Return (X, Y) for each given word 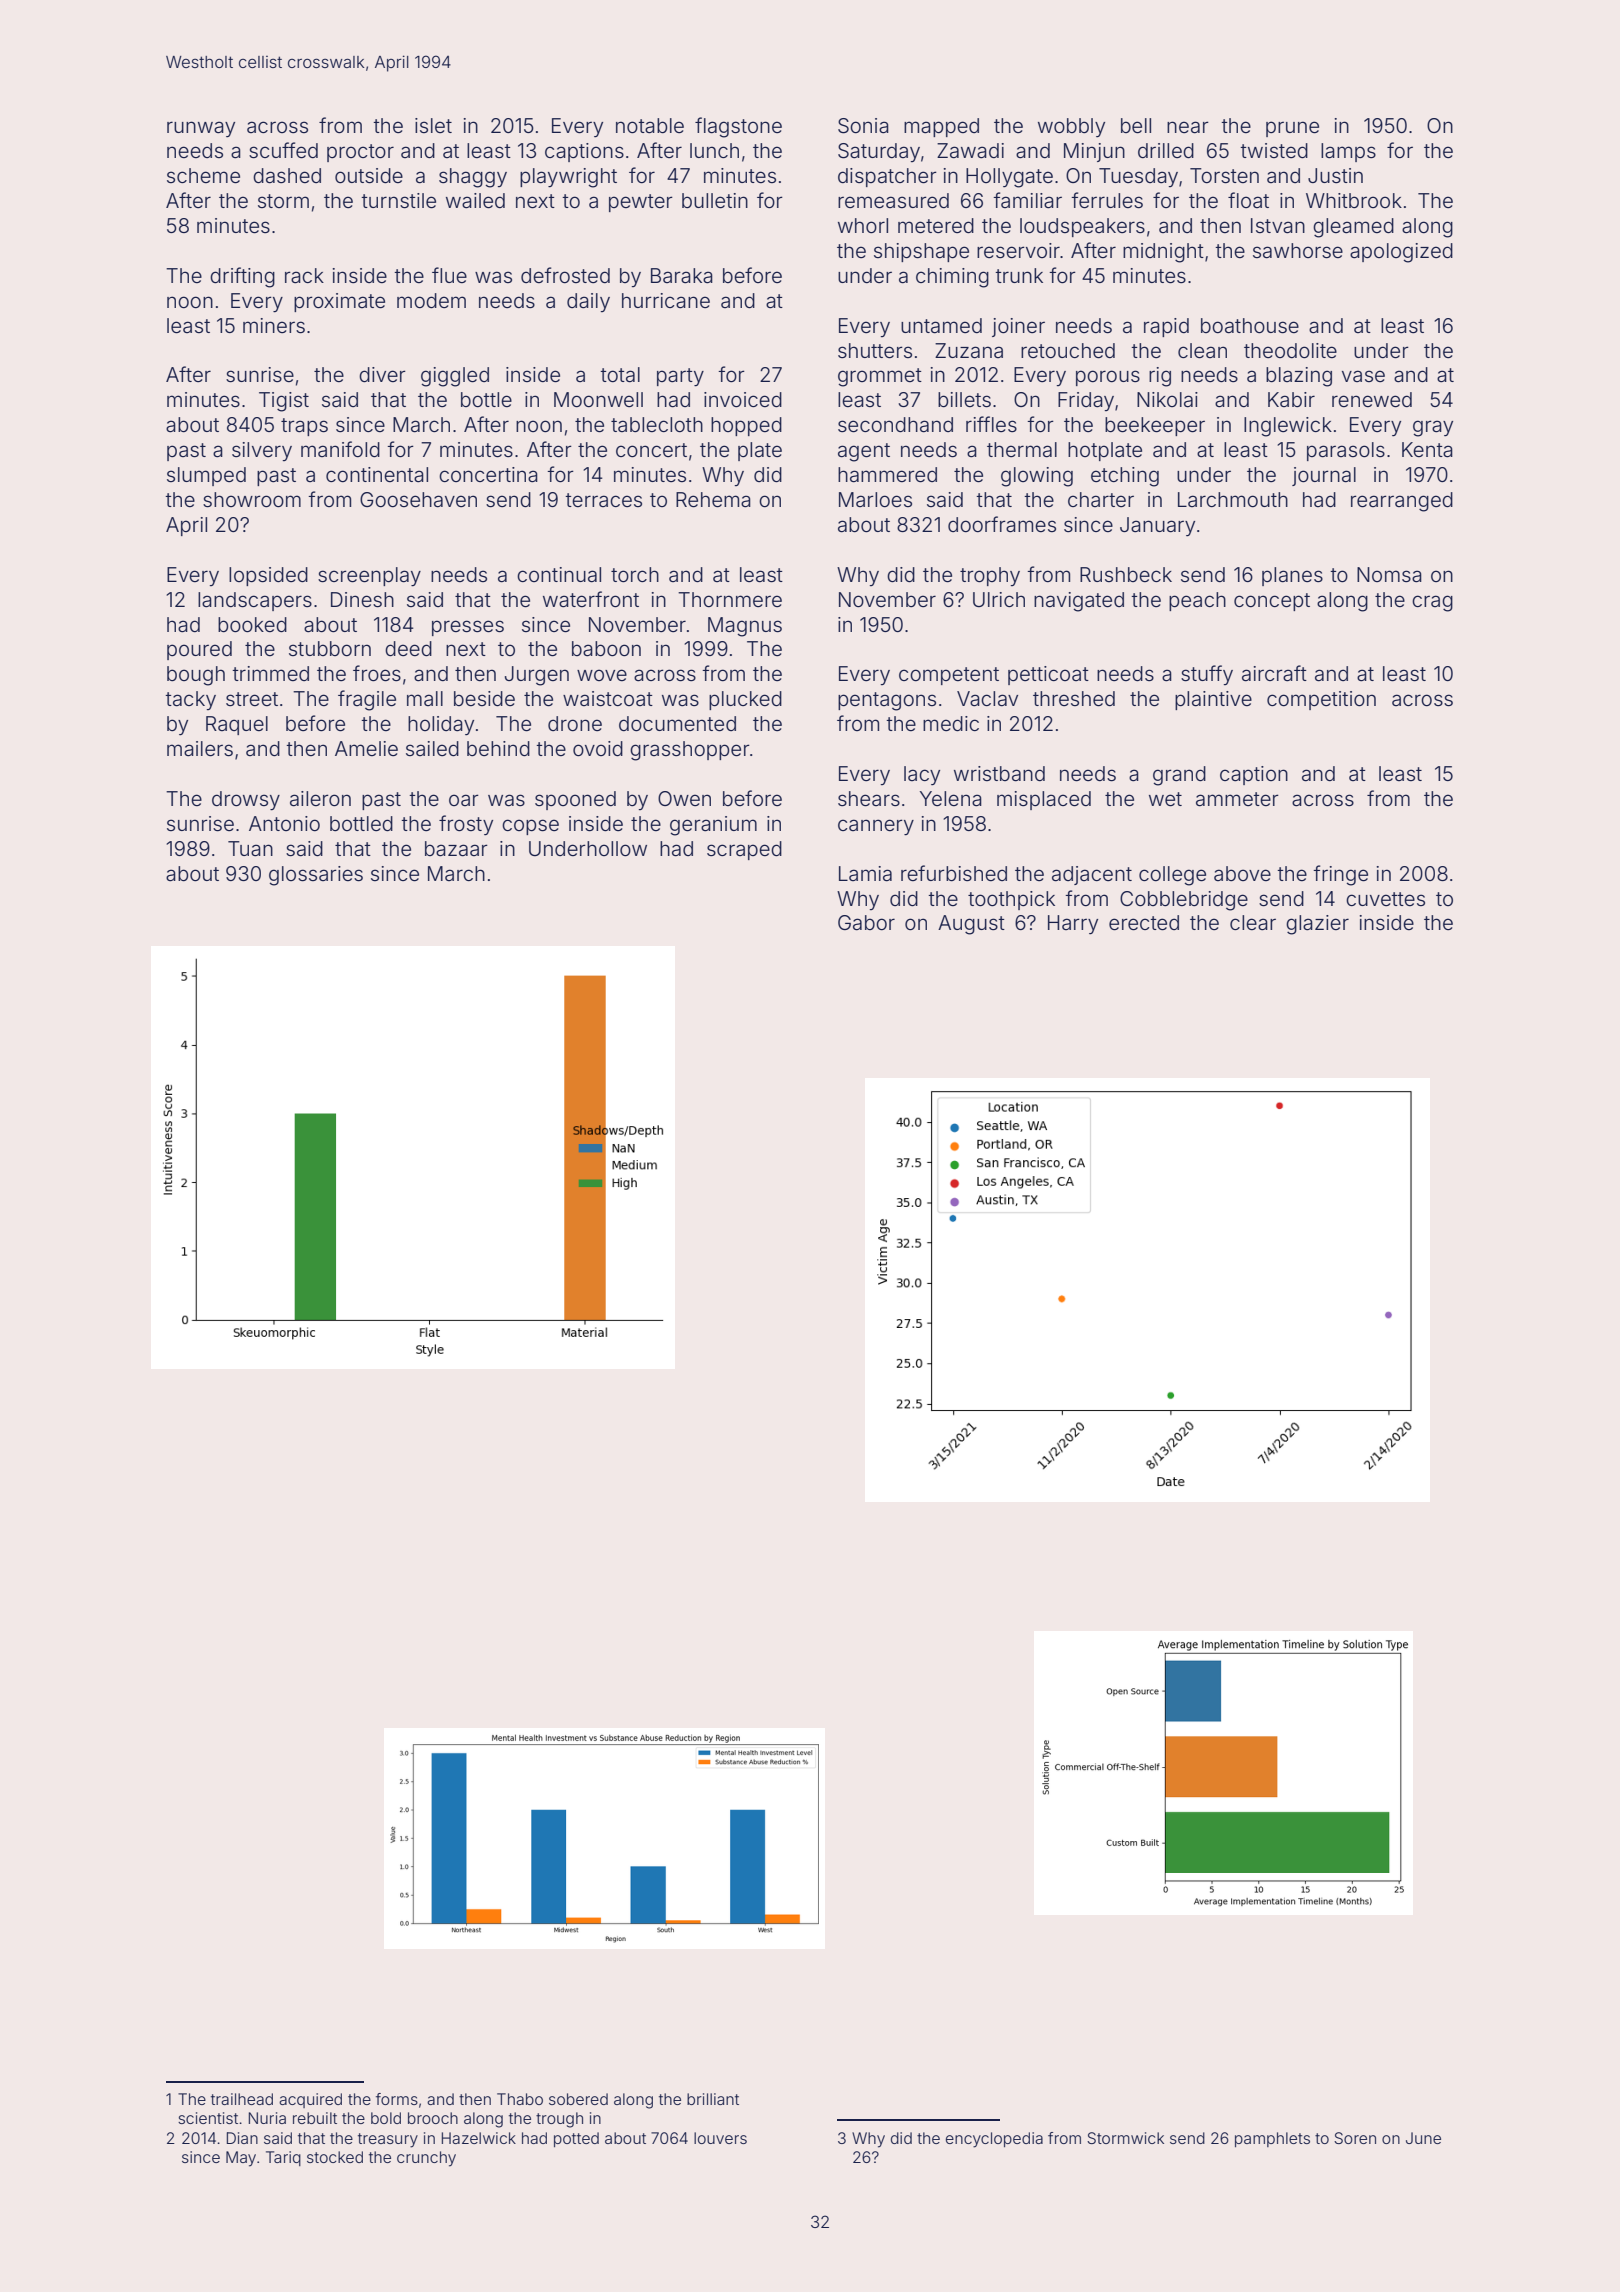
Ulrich (999, 599)
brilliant (713, 2099)
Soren (1355, 2138)
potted (576, 2139)
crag (1432, 603)
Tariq (283, 2158)
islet (433, 125)
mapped (941, 127)
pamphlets (1272, 2139)
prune (1292, 129)
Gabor (866, 922)
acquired (310, 2100)
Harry (1073, 924)
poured (199, 650)
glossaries (316, 876)
